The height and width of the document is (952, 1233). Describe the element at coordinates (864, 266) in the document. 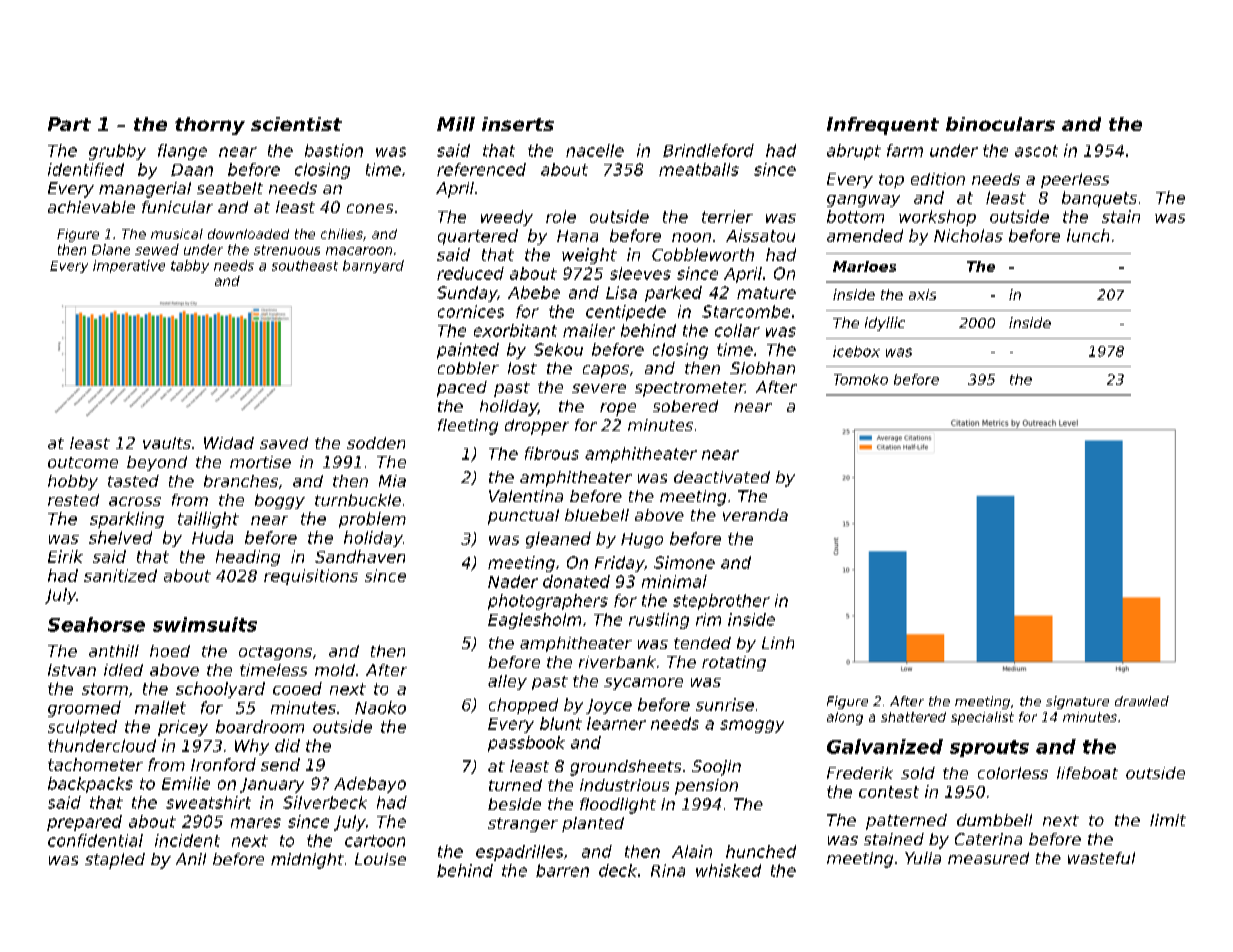

I see `Marloes` at that location.
